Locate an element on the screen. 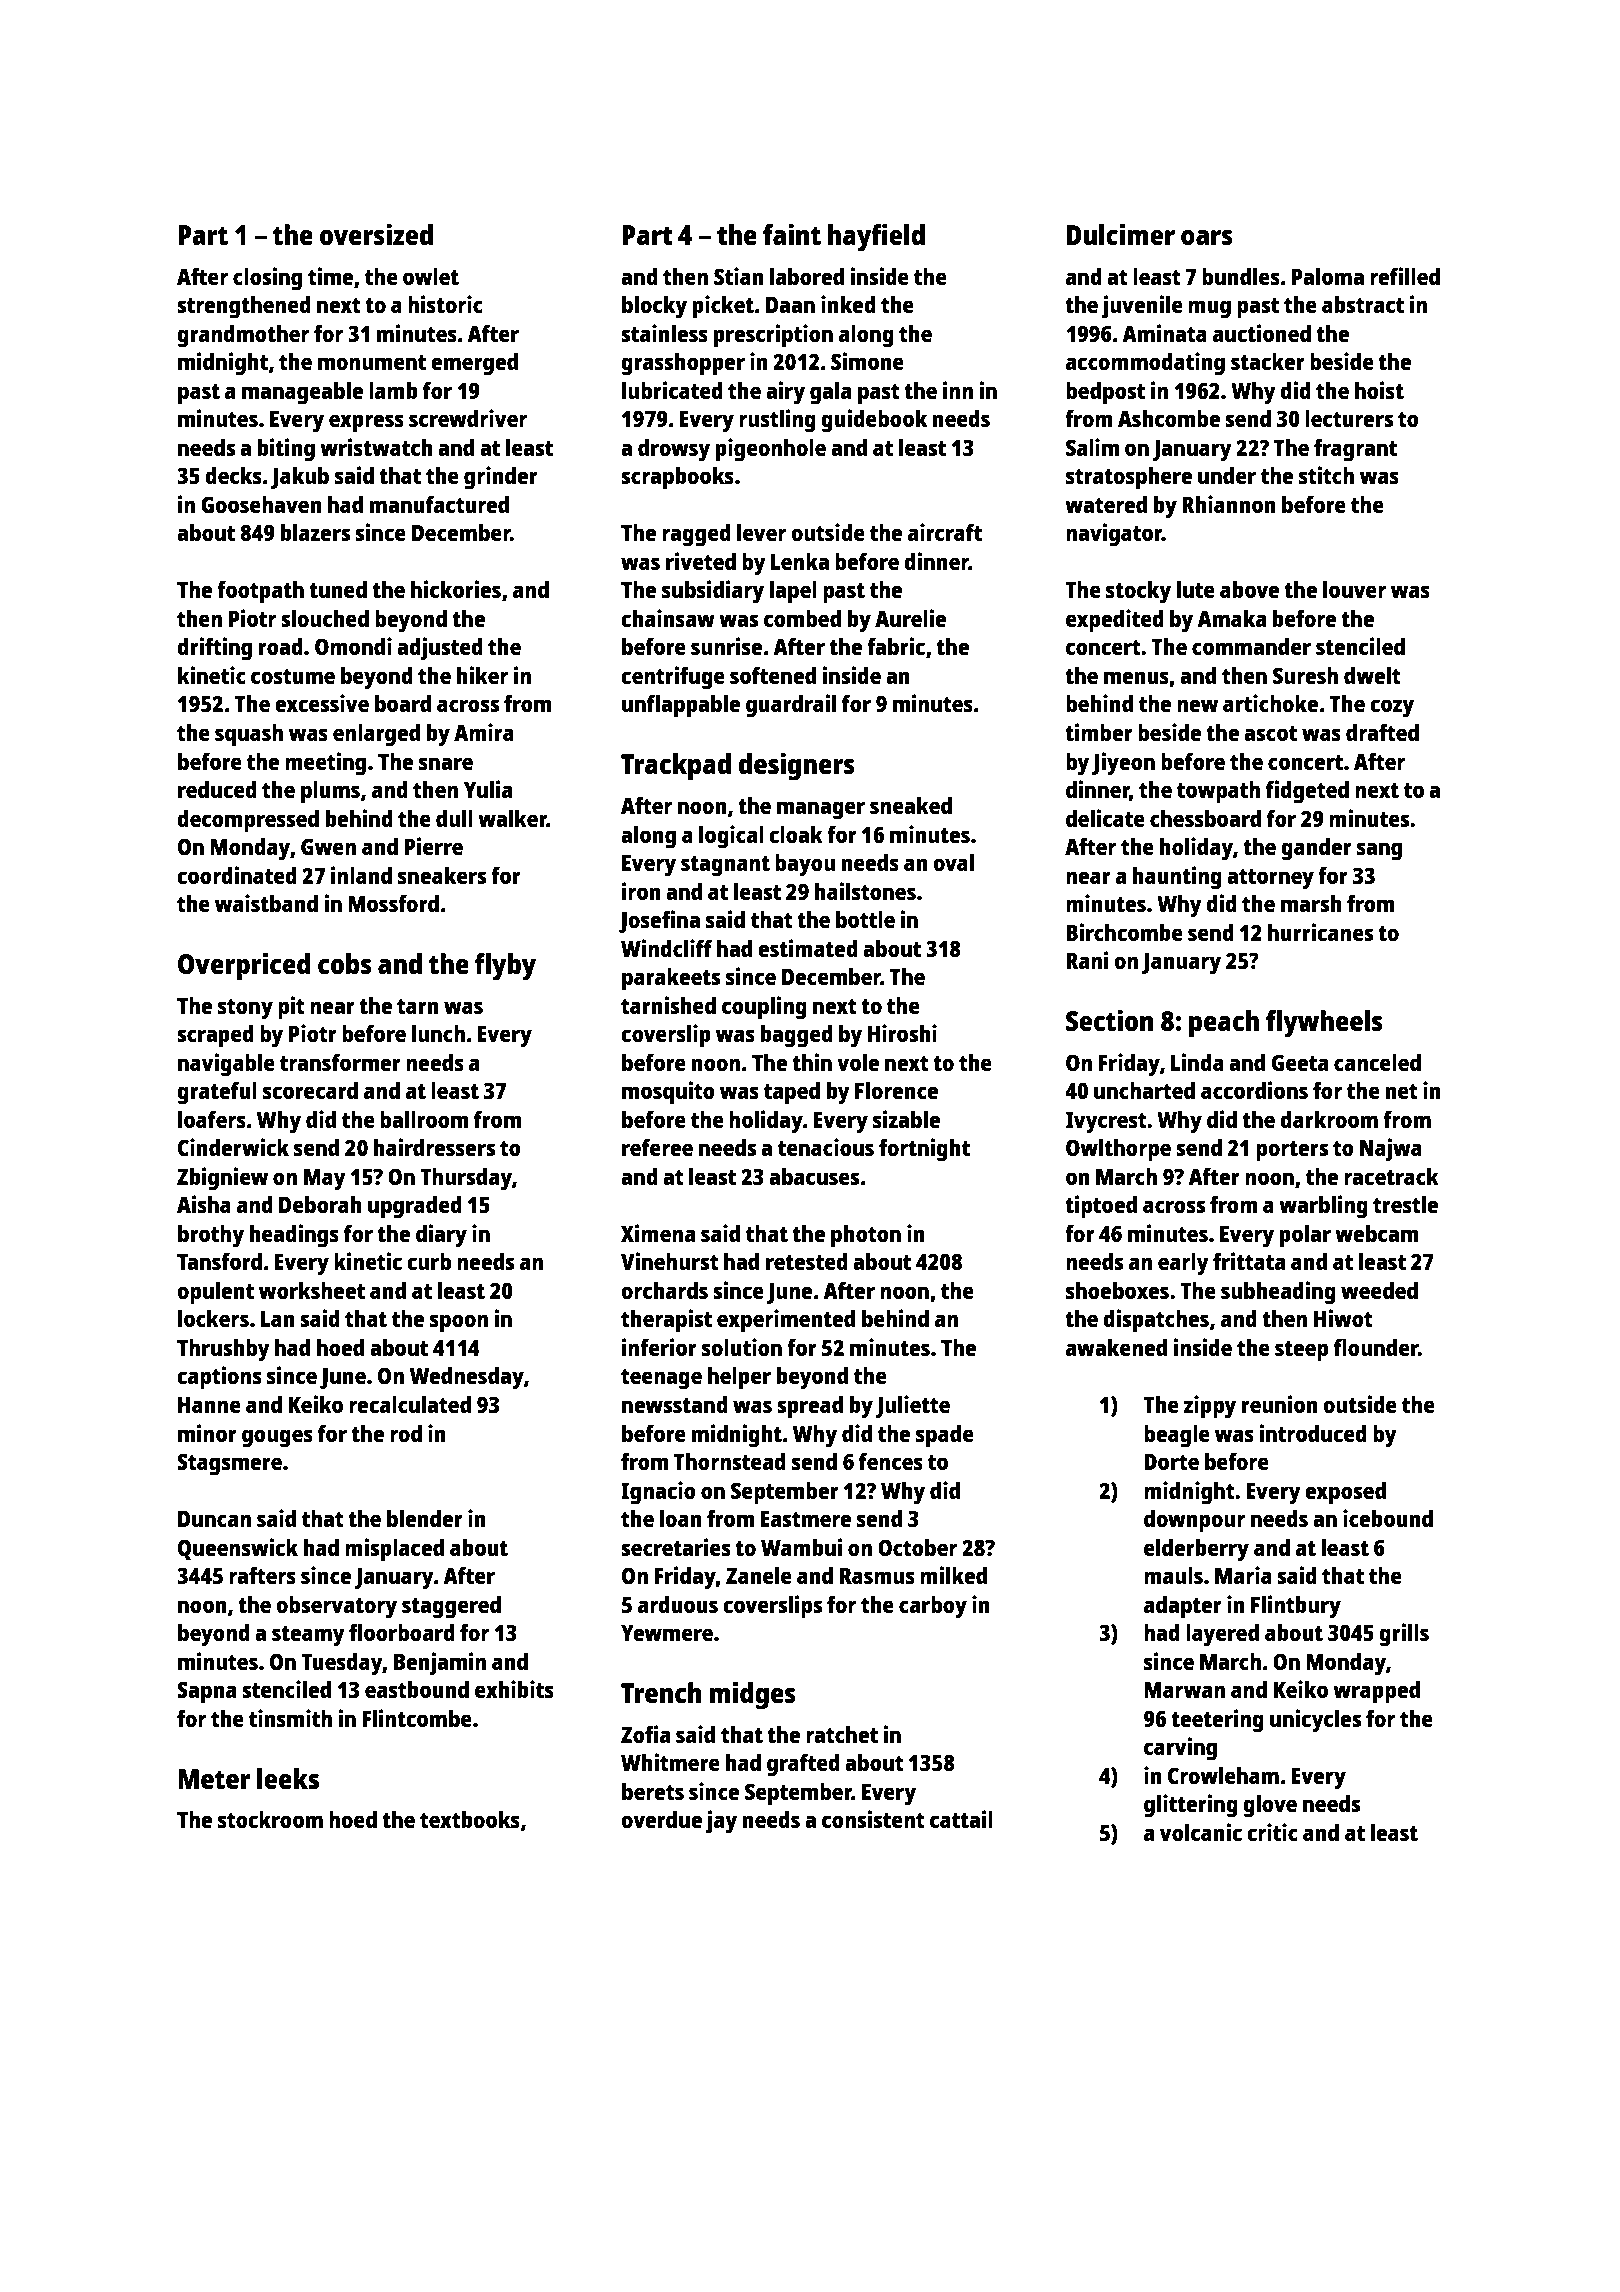 This screenshot has width=1620, height=2292. Flintcombe is located at coordinates (417, 1718).
